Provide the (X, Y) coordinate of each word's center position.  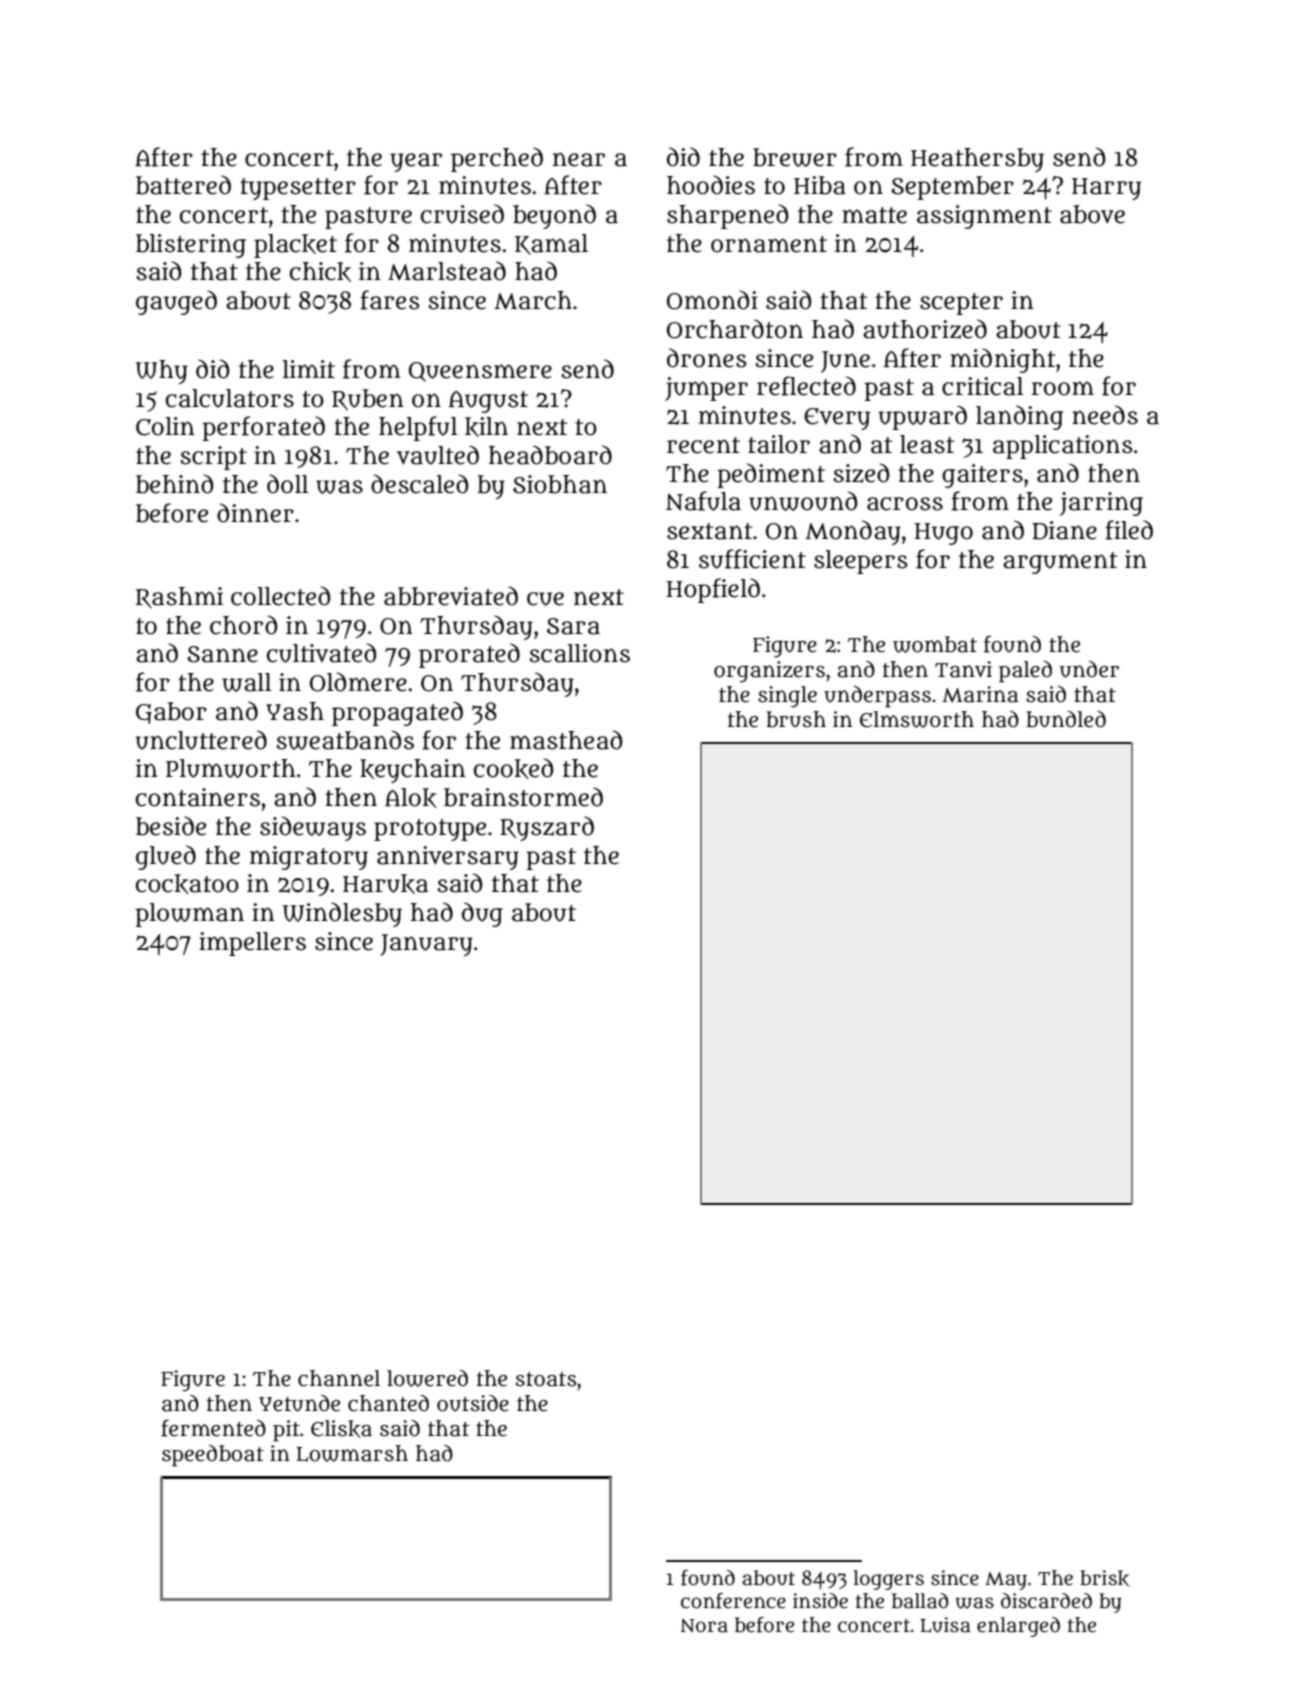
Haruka (385, 884)
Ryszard (547, 828)
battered (183, 185)
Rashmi (179, 597)
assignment (984, 217)
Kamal (551, 244)
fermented (213, 1428)
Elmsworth (917, 719)
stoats (546, 1379)
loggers (889, 1580)
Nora (704, 1626)
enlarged (1018, 1627)
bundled (1066, 719)
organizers (769, 671)
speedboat (213, 1456)
